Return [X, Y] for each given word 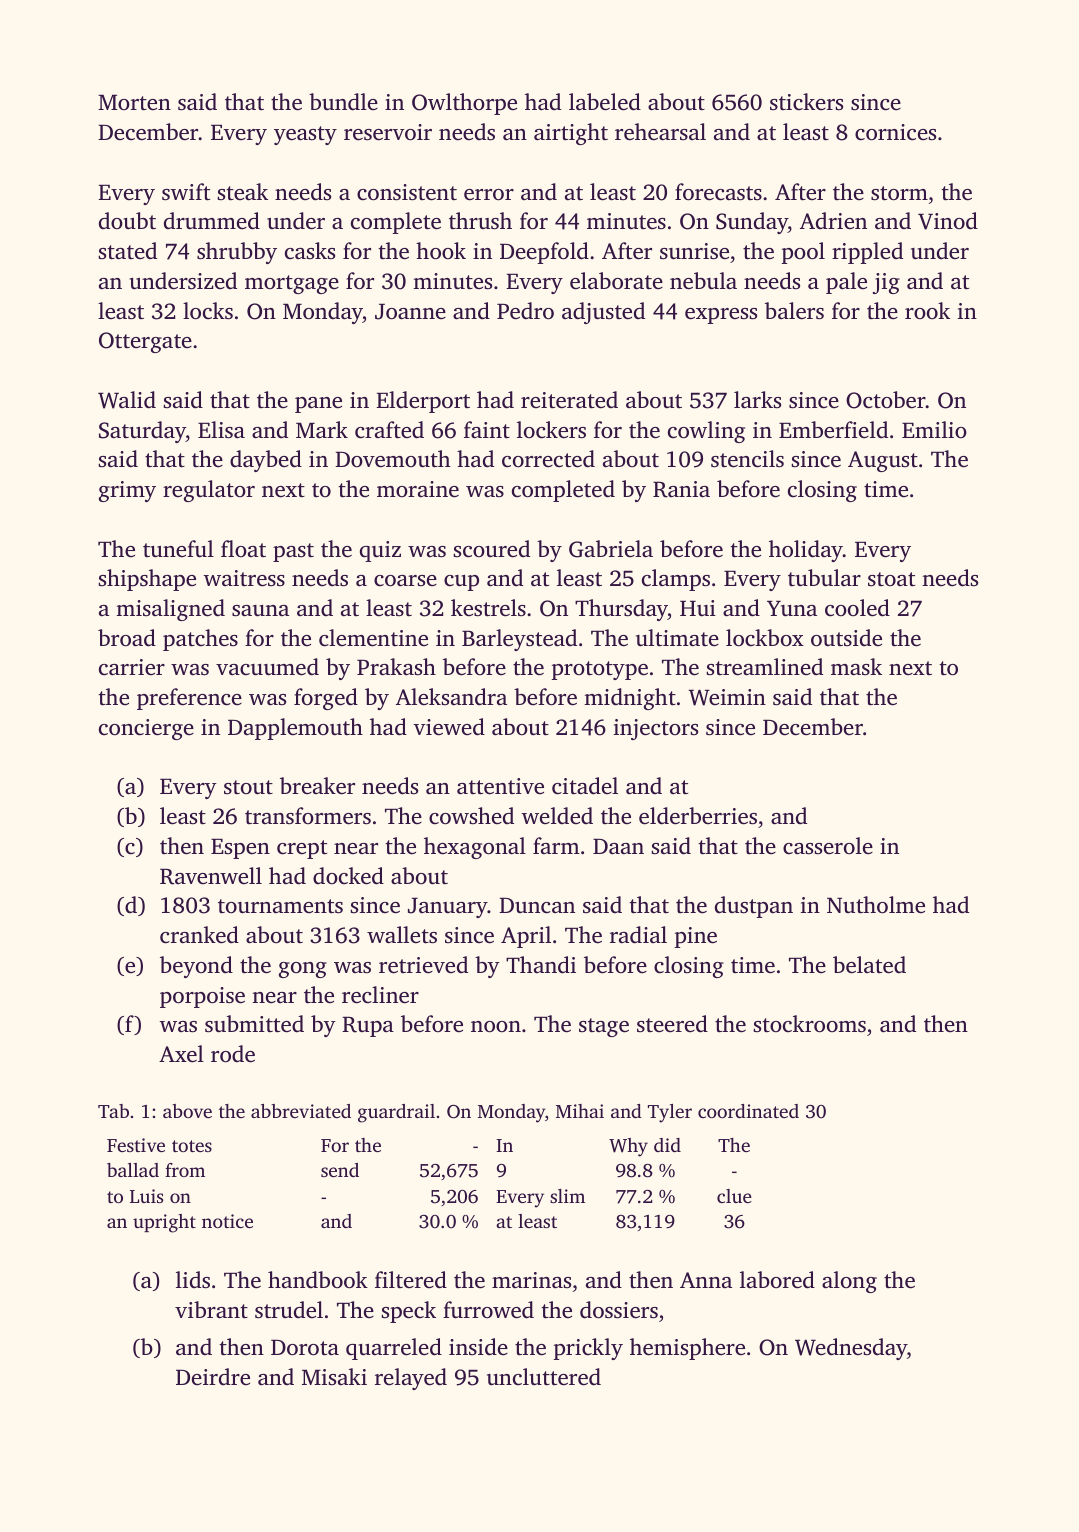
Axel [181, 1054]
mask [856, 666]
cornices [895, 132]
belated [869, 965]
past [293, 552]
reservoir [388, 132]
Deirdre [213, 1376]
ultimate [677, 638]
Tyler [670, 1113]
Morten [134, 102]
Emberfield [833, 429]
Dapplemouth [295, 729]
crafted [389, 430]
